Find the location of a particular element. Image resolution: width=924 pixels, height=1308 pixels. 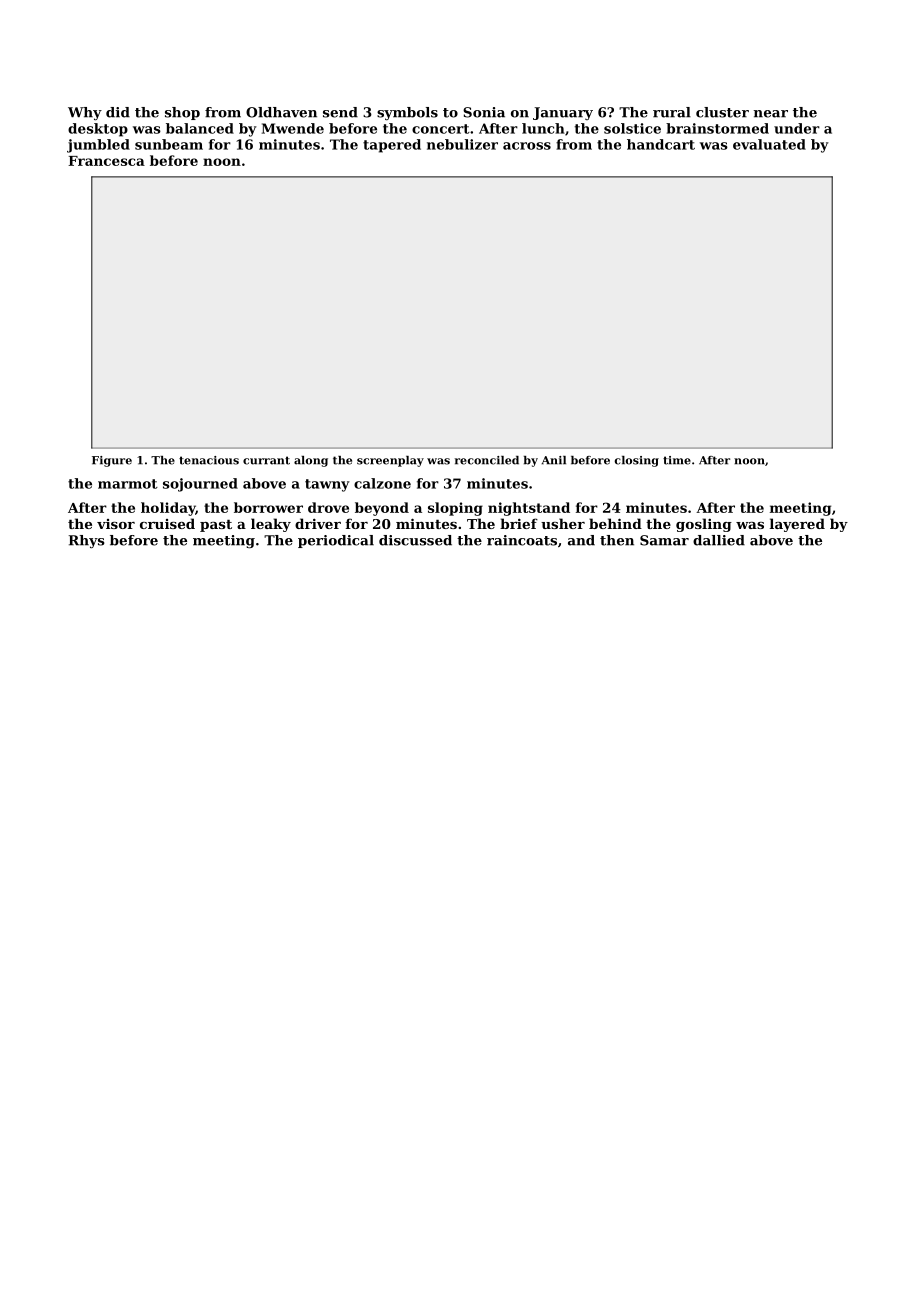

tenacious is located at coordinates (209, 460).
